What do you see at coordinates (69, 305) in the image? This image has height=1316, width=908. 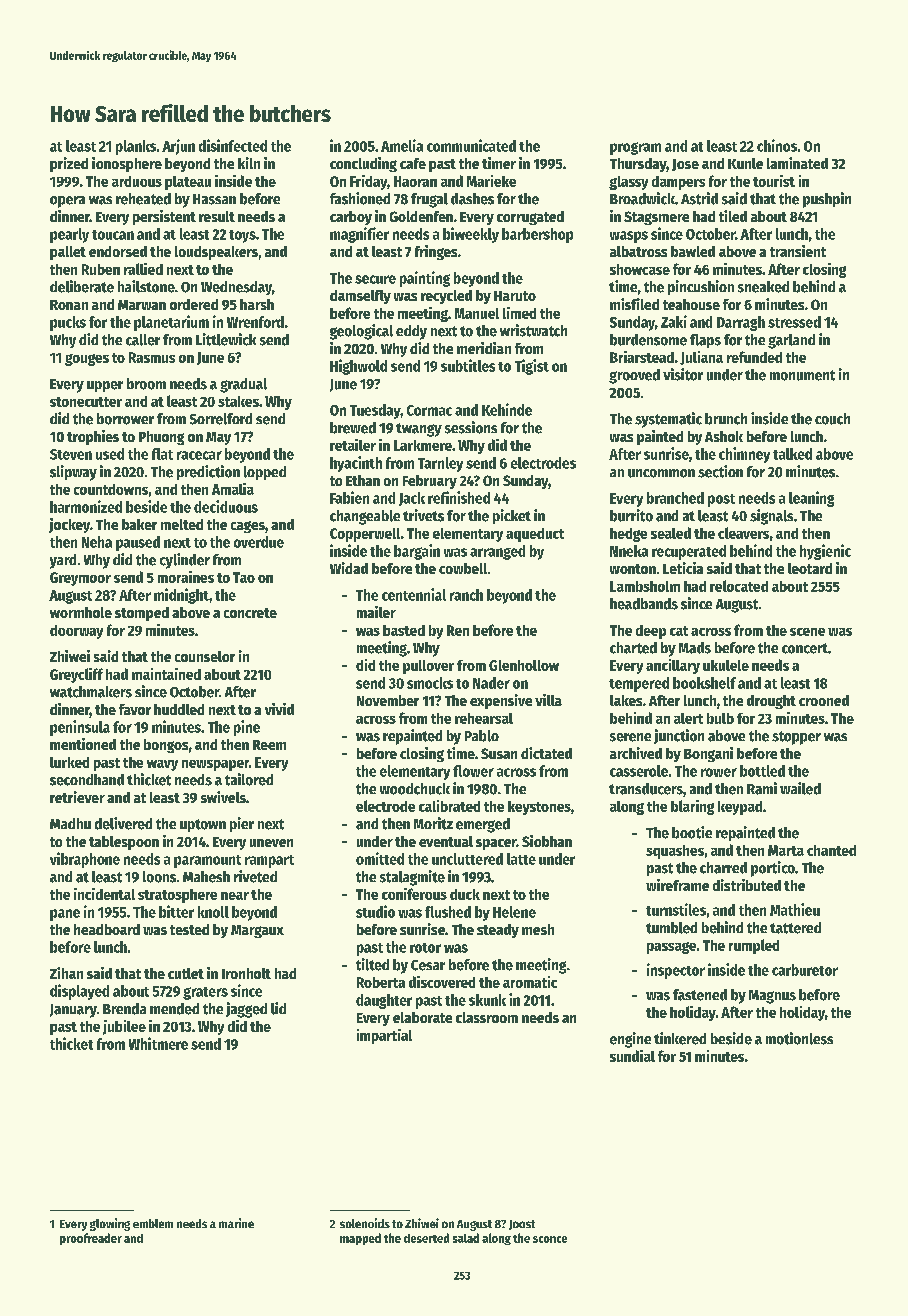 I see `Ronan` at bounding box center [69, 305].
